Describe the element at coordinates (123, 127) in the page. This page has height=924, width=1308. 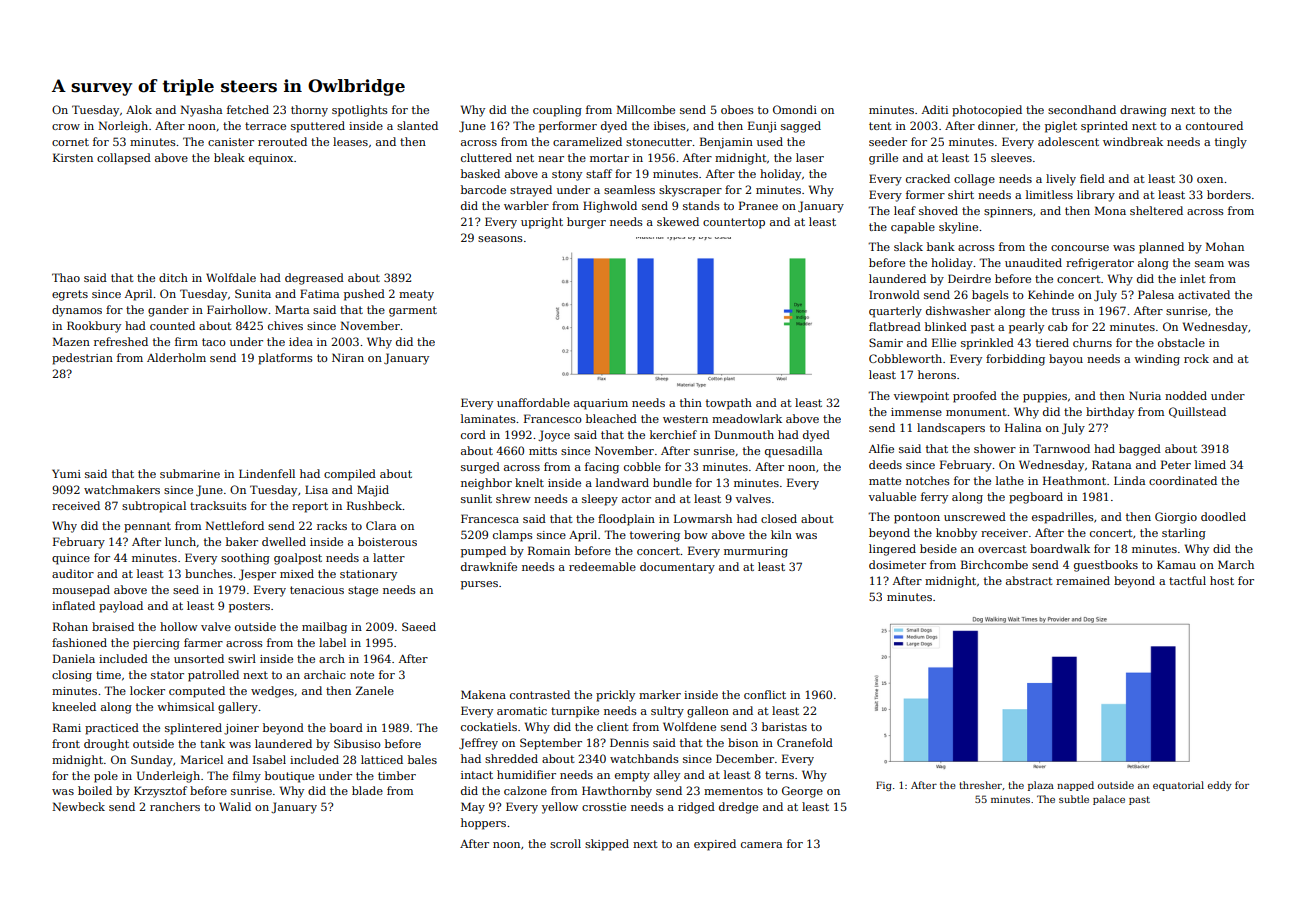
I see `Norleigh` at that location.
